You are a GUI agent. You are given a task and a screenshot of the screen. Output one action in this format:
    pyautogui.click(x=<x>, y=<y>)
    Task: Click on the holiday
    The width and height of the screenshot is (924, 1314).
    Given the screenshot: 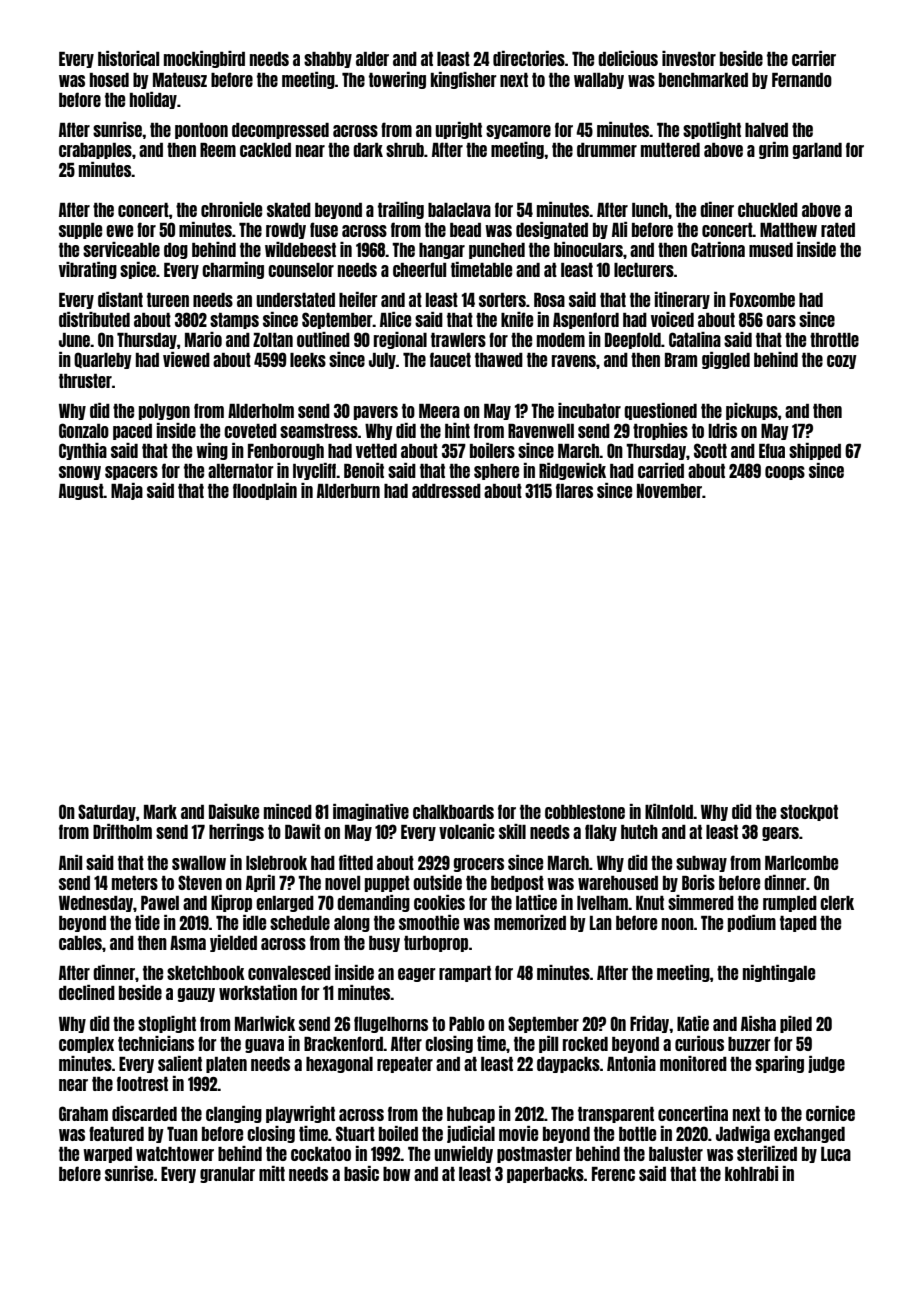 What is the action you would take?
    pyautogui.click(x=153, y=100)
